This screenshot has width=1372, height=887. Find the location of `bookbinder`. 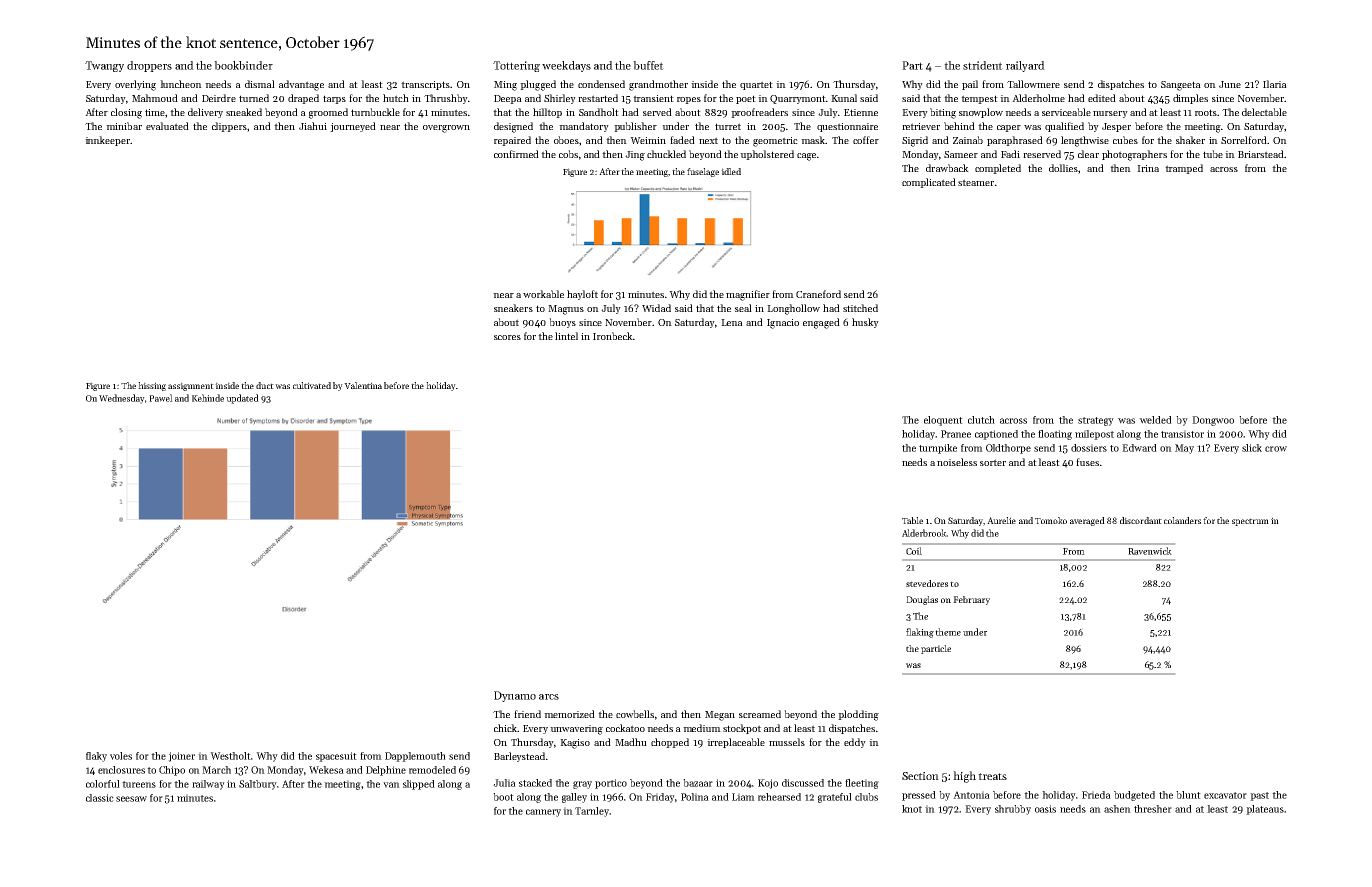

bookbinder is located at coordinates (243, 65).
